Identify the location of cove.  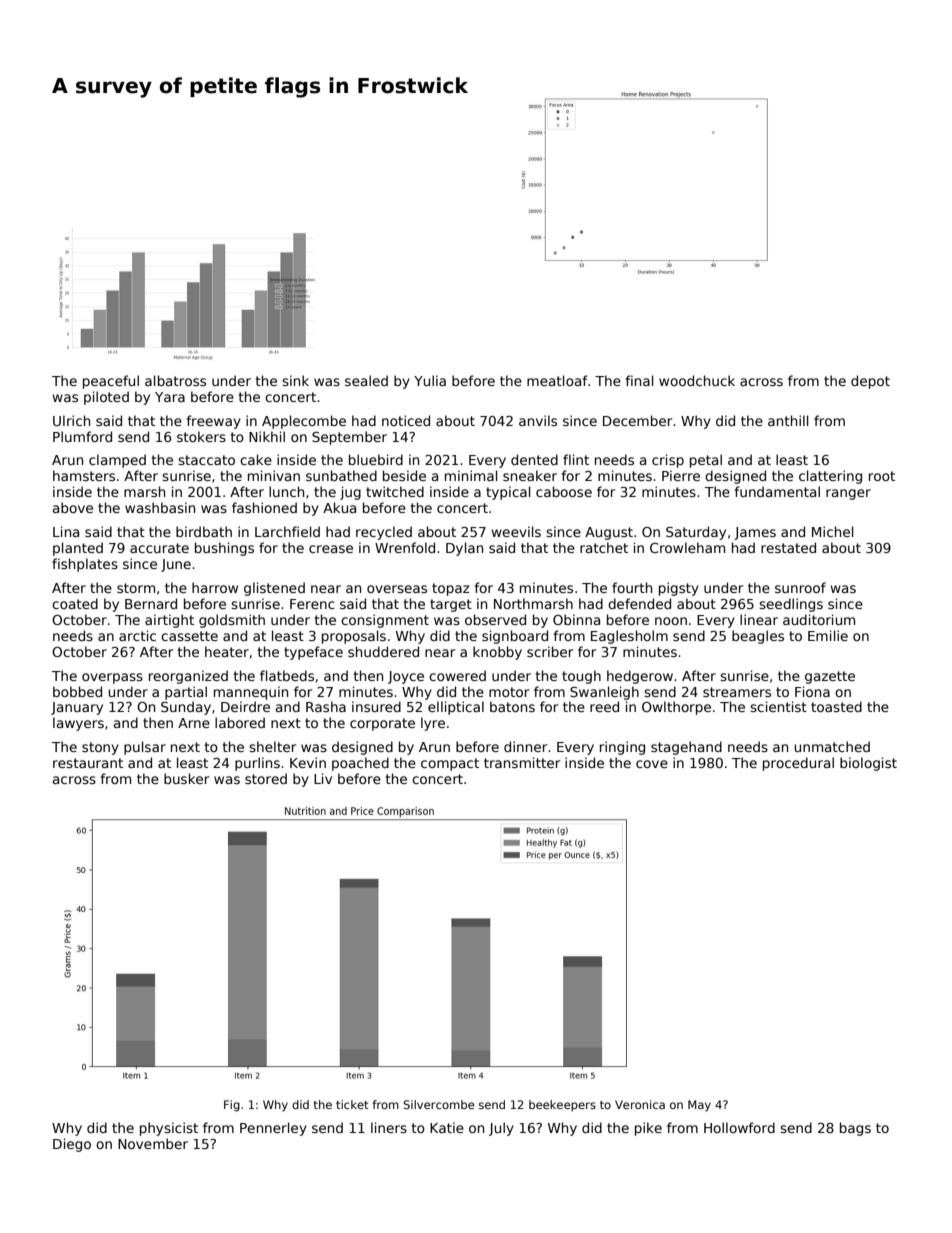
(652, 764).
